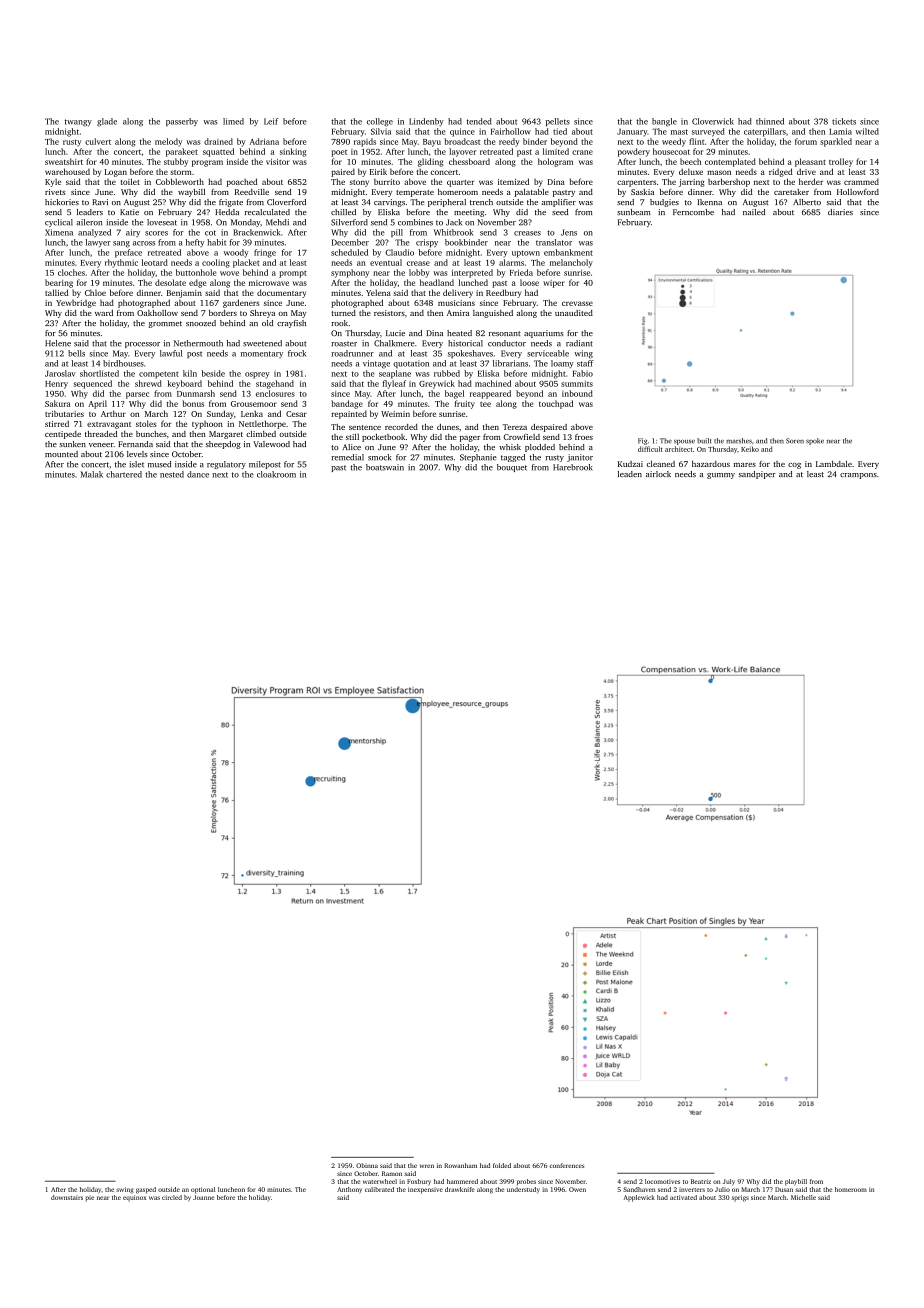 The height and width of the screenshot is (1308, 924). What do you see at coordinates (795, 441) in the screenshot?
I see `Soren` at bounding box center [795, 441].
